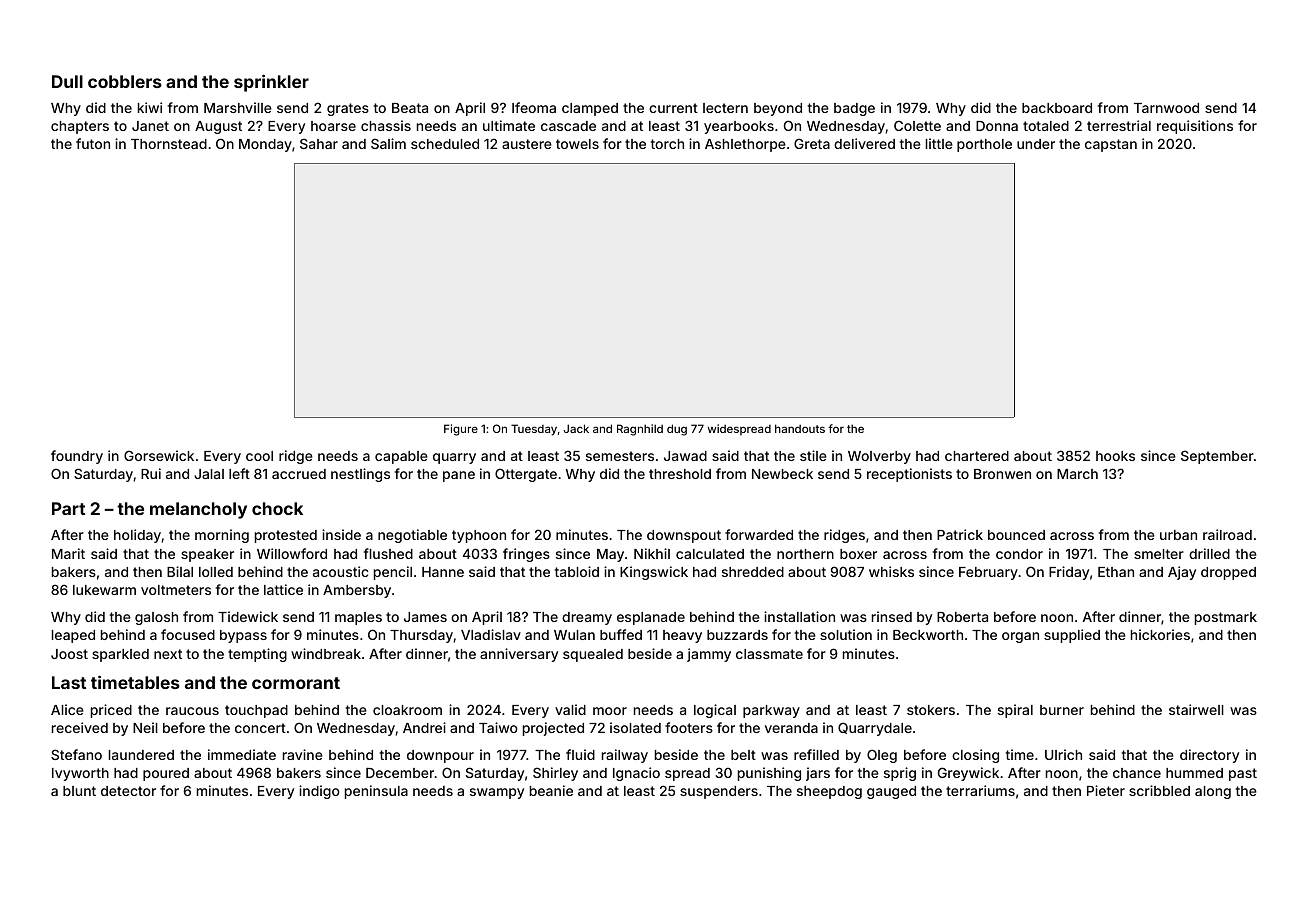  What do you see at coordinates (1217, 457) in the image?
I see `September` at bounding box center [1217, 457].
